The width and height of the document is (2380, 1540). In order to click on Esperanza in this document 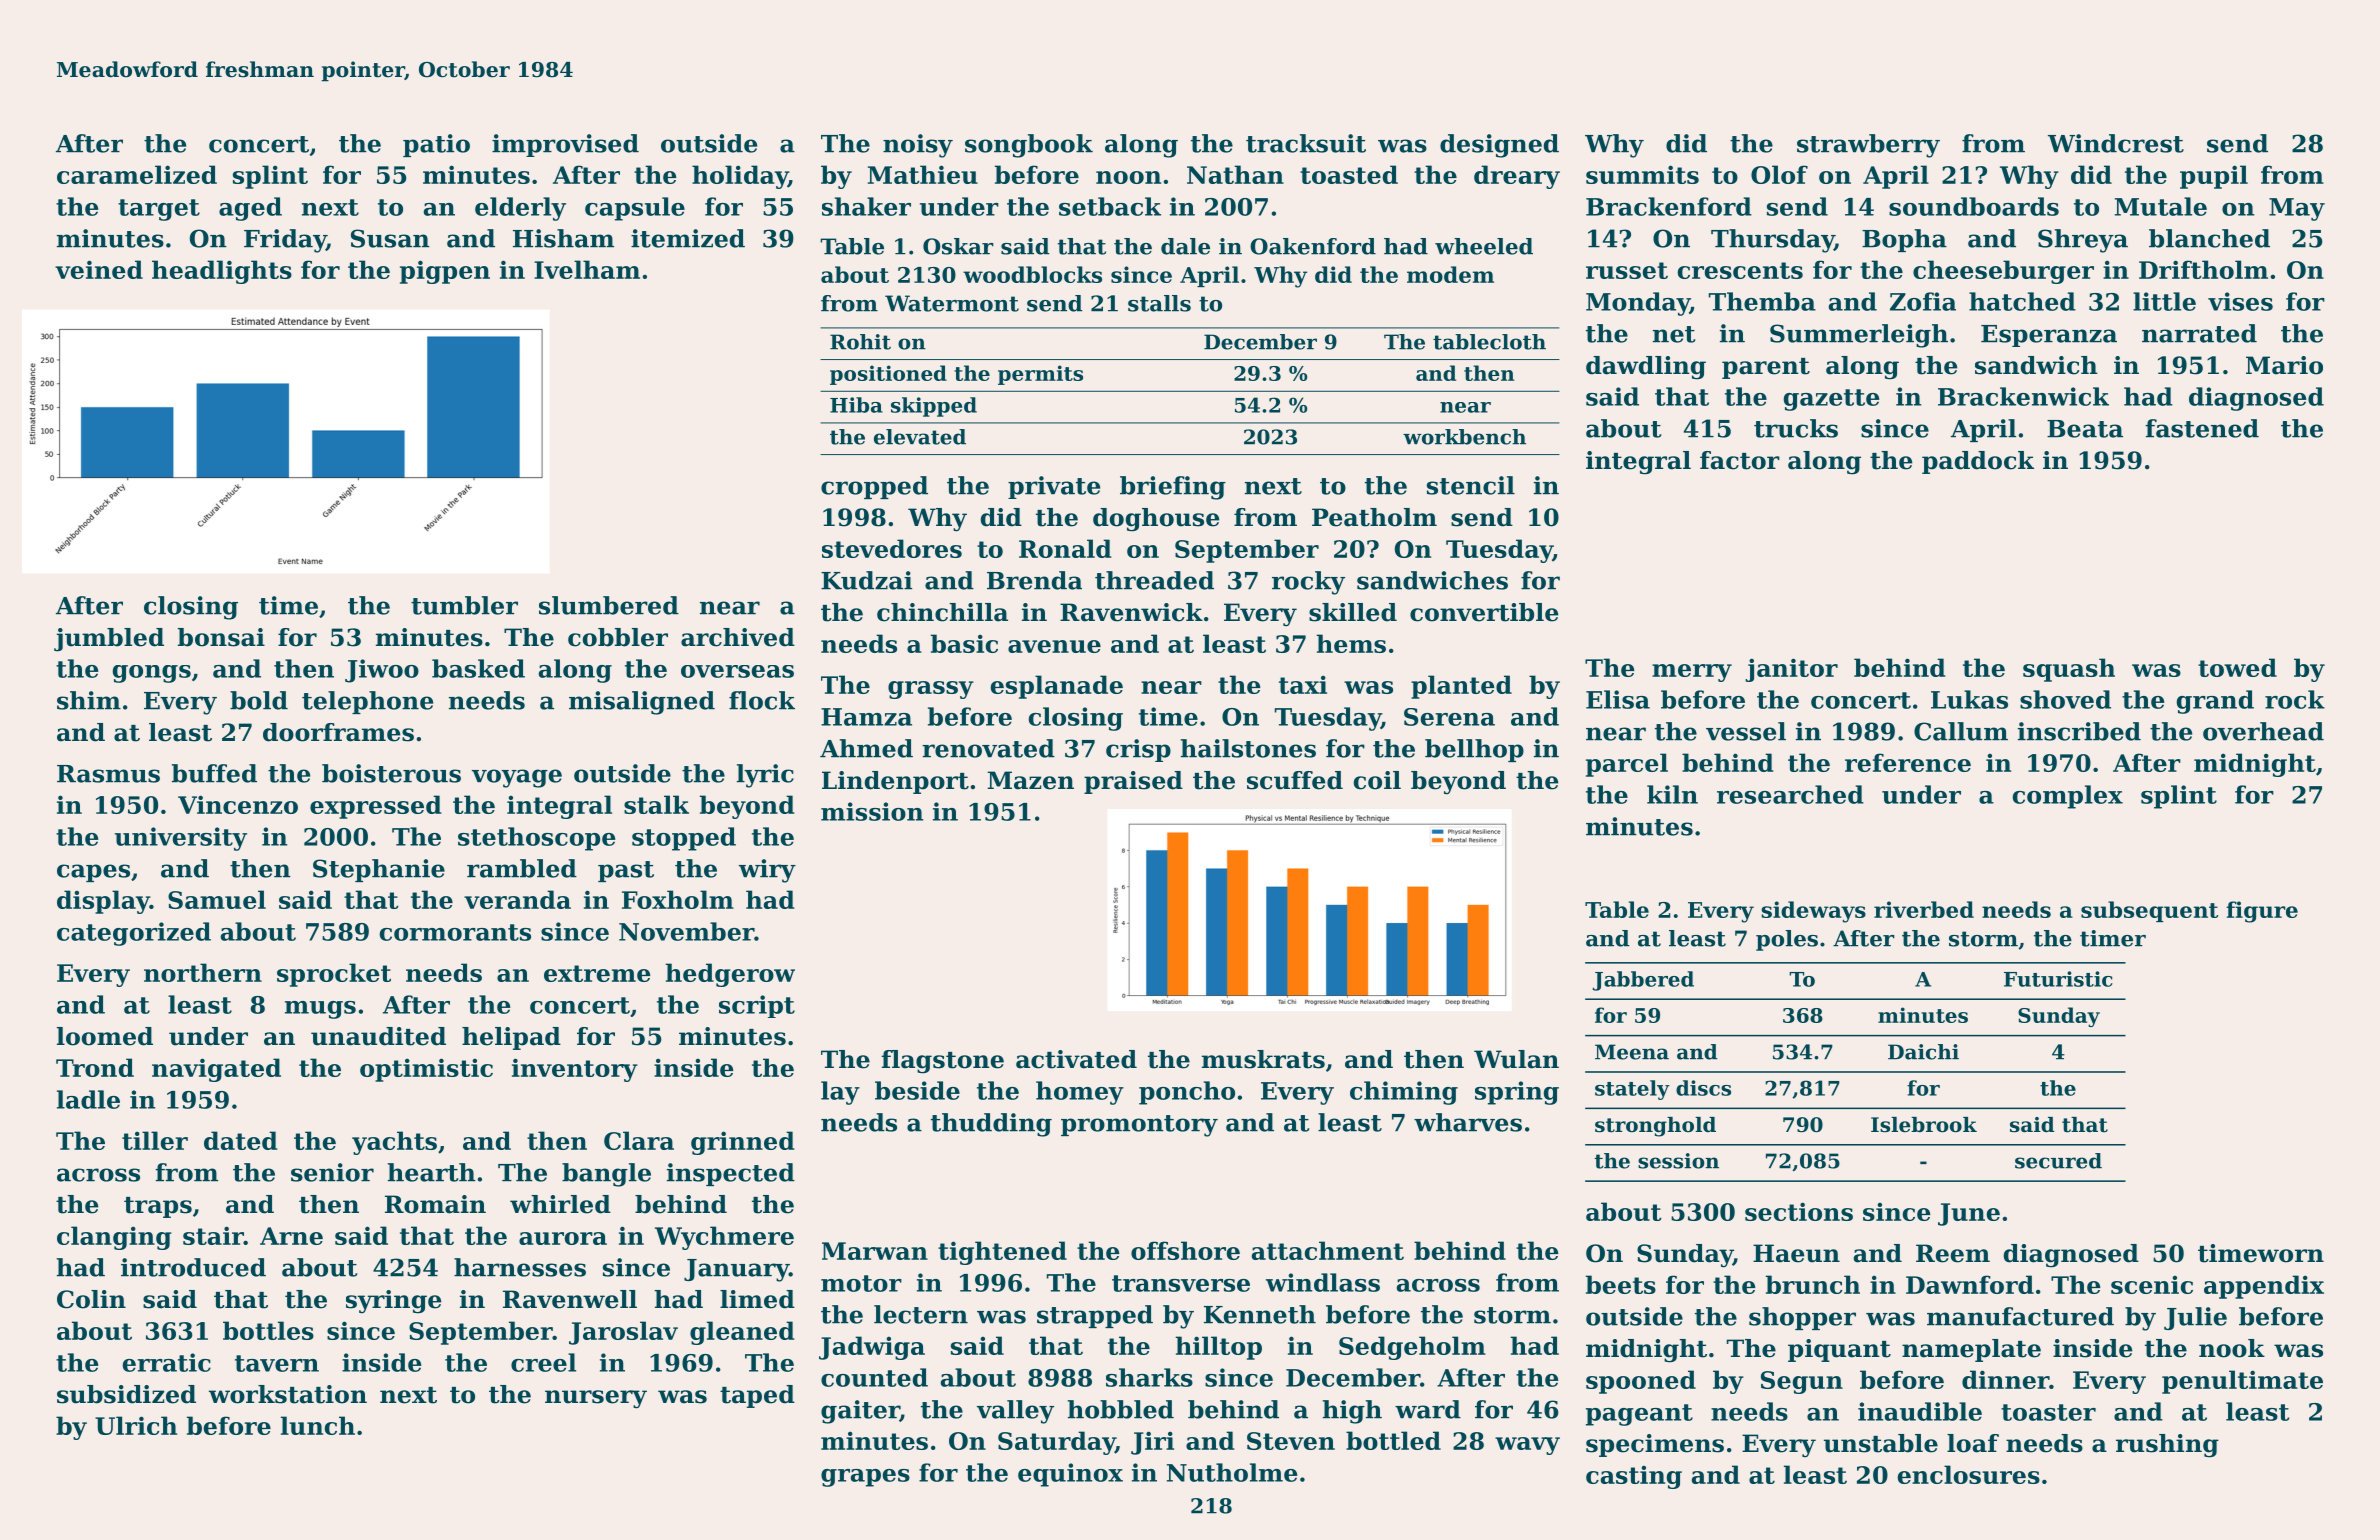, I will do `click(2049, 336)`.
